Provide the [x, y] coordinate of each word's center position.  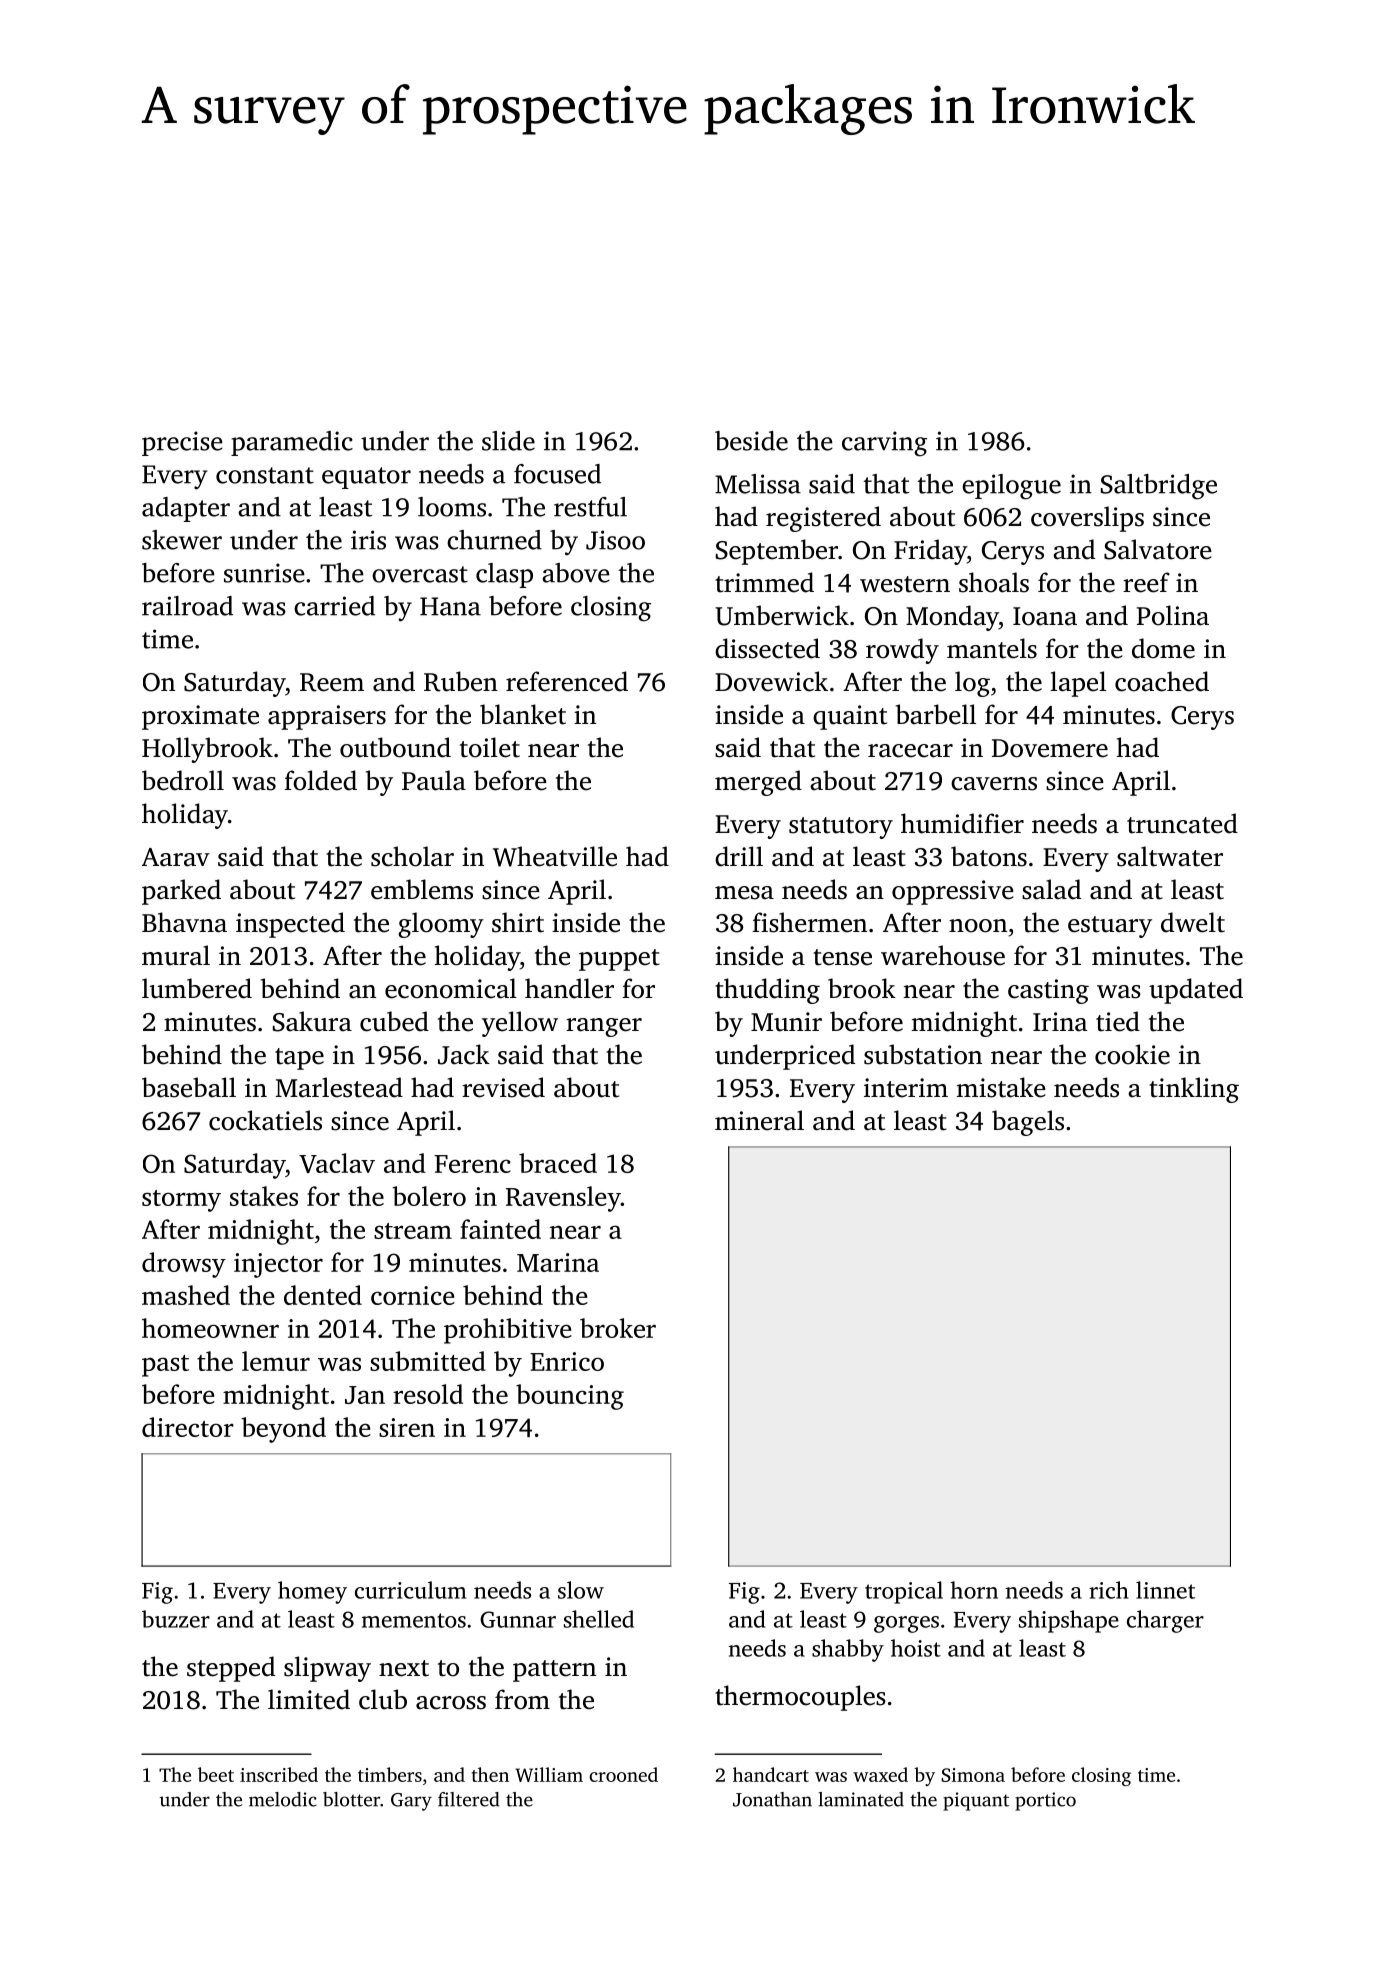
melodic [283, 1799]
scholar [412, 856]
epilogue [1011, 487]
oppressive [953, 892]
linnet [1165, 1590]
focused [557, 474]
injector [278, 1265]
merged [758, 783]
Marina [558, 1262]
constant [265, 475]
